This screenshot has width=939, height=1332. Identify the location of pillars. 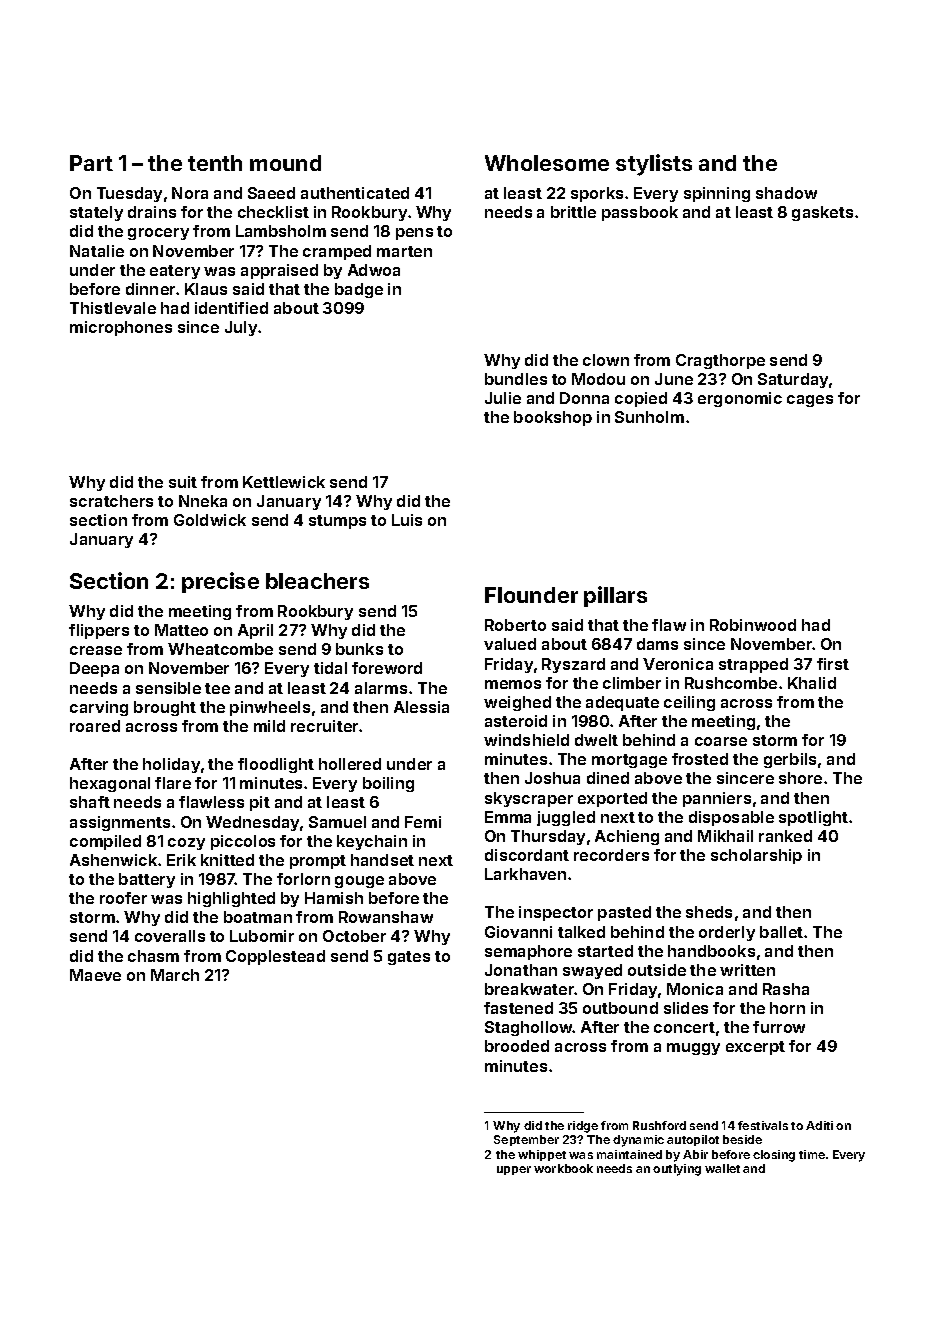
(615, 596).
